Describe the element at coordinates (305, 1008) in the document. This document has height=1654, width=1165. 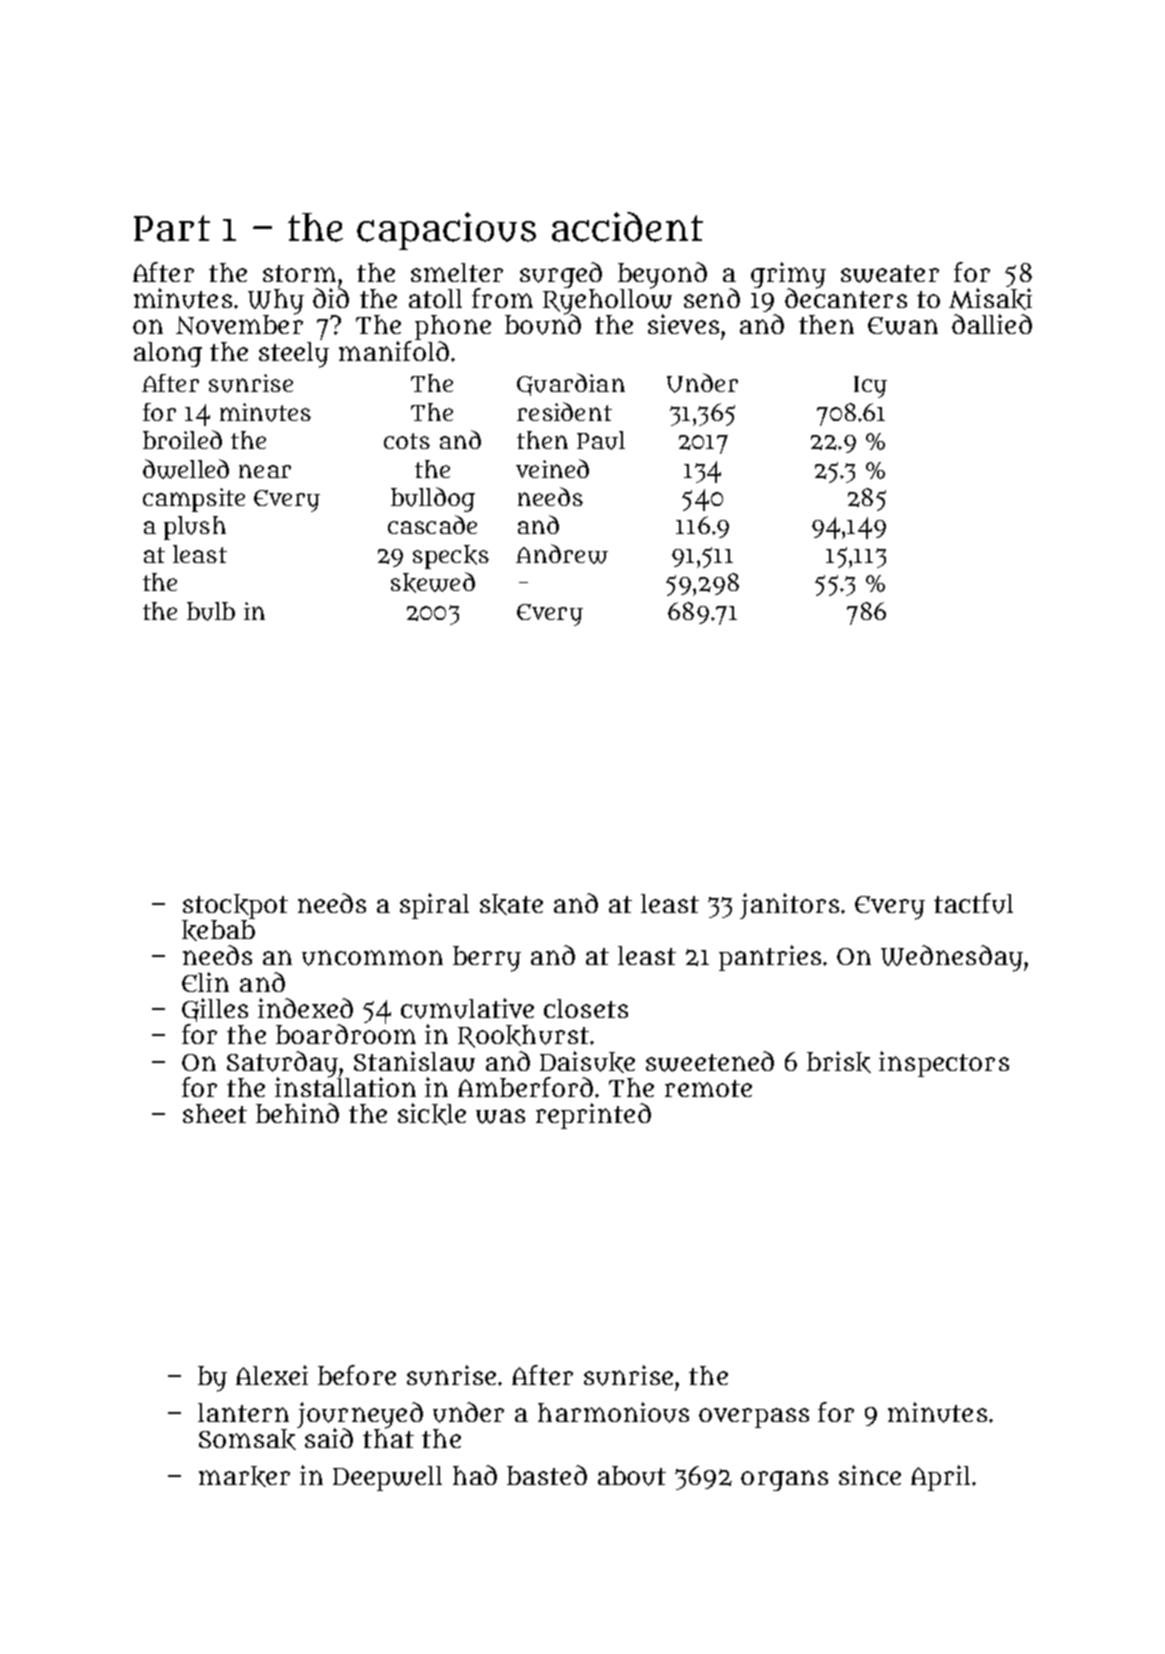
I see `indexed` at that location.
